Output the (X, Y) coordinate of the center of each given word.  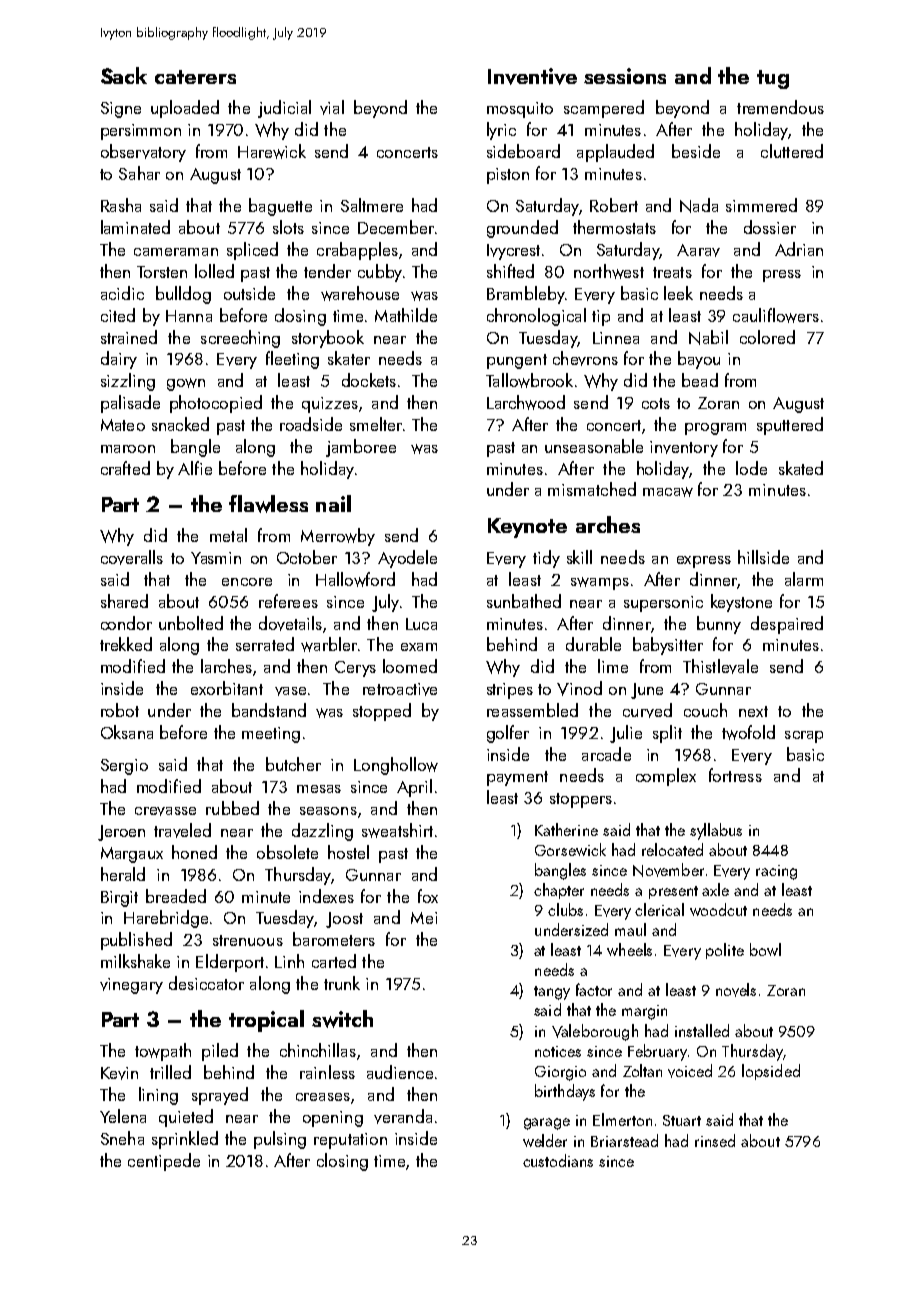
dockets (369, 380)
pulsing (280, 1140)
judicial (284, 109)
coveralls (132, 557)
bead (700, 380)
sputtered (790, 426)
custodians (558, 1160)
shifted (510, 271)
